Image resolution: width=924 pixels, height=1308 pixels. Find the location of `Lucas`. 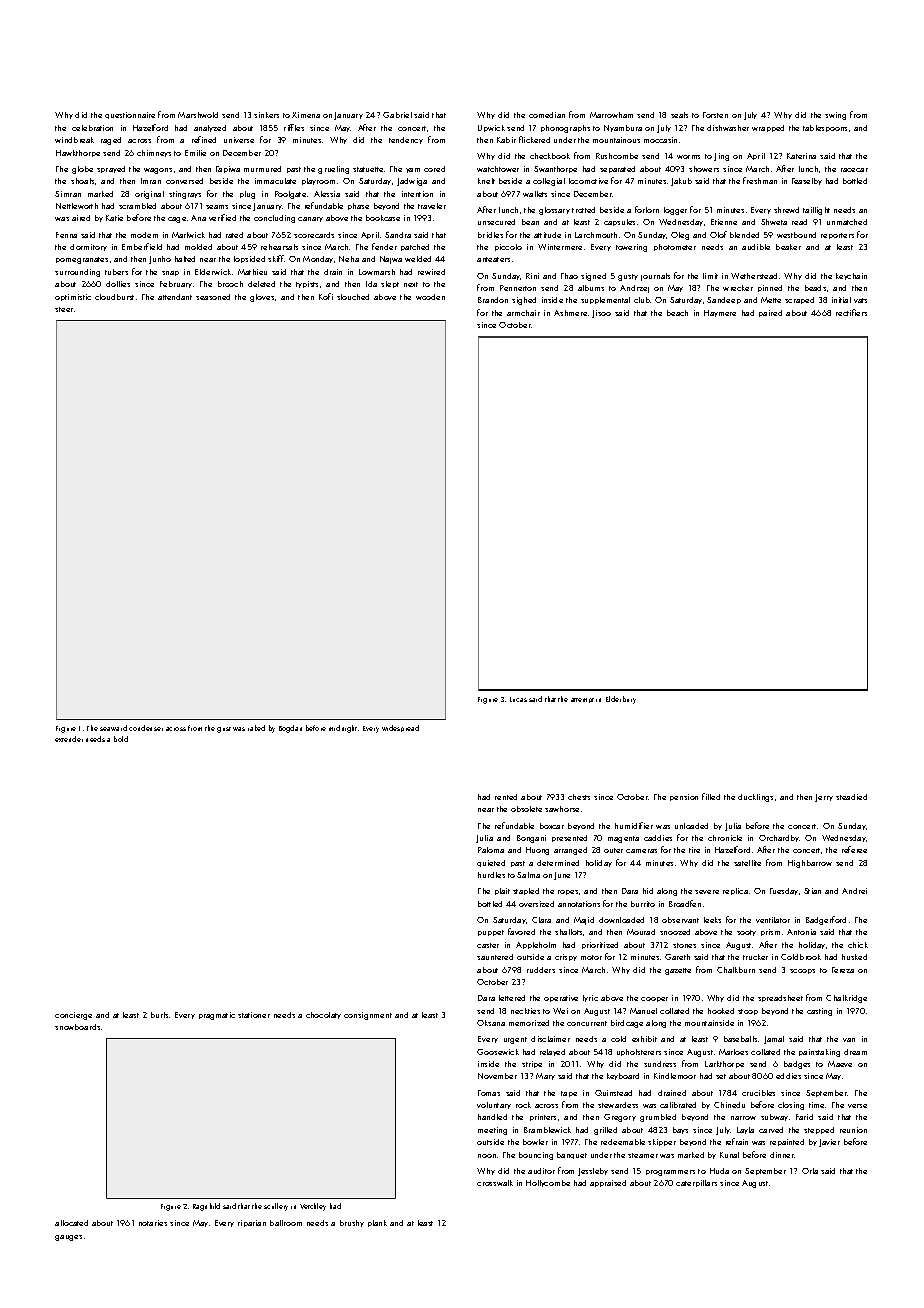

Lucas is located at coordinates (518, 699).
